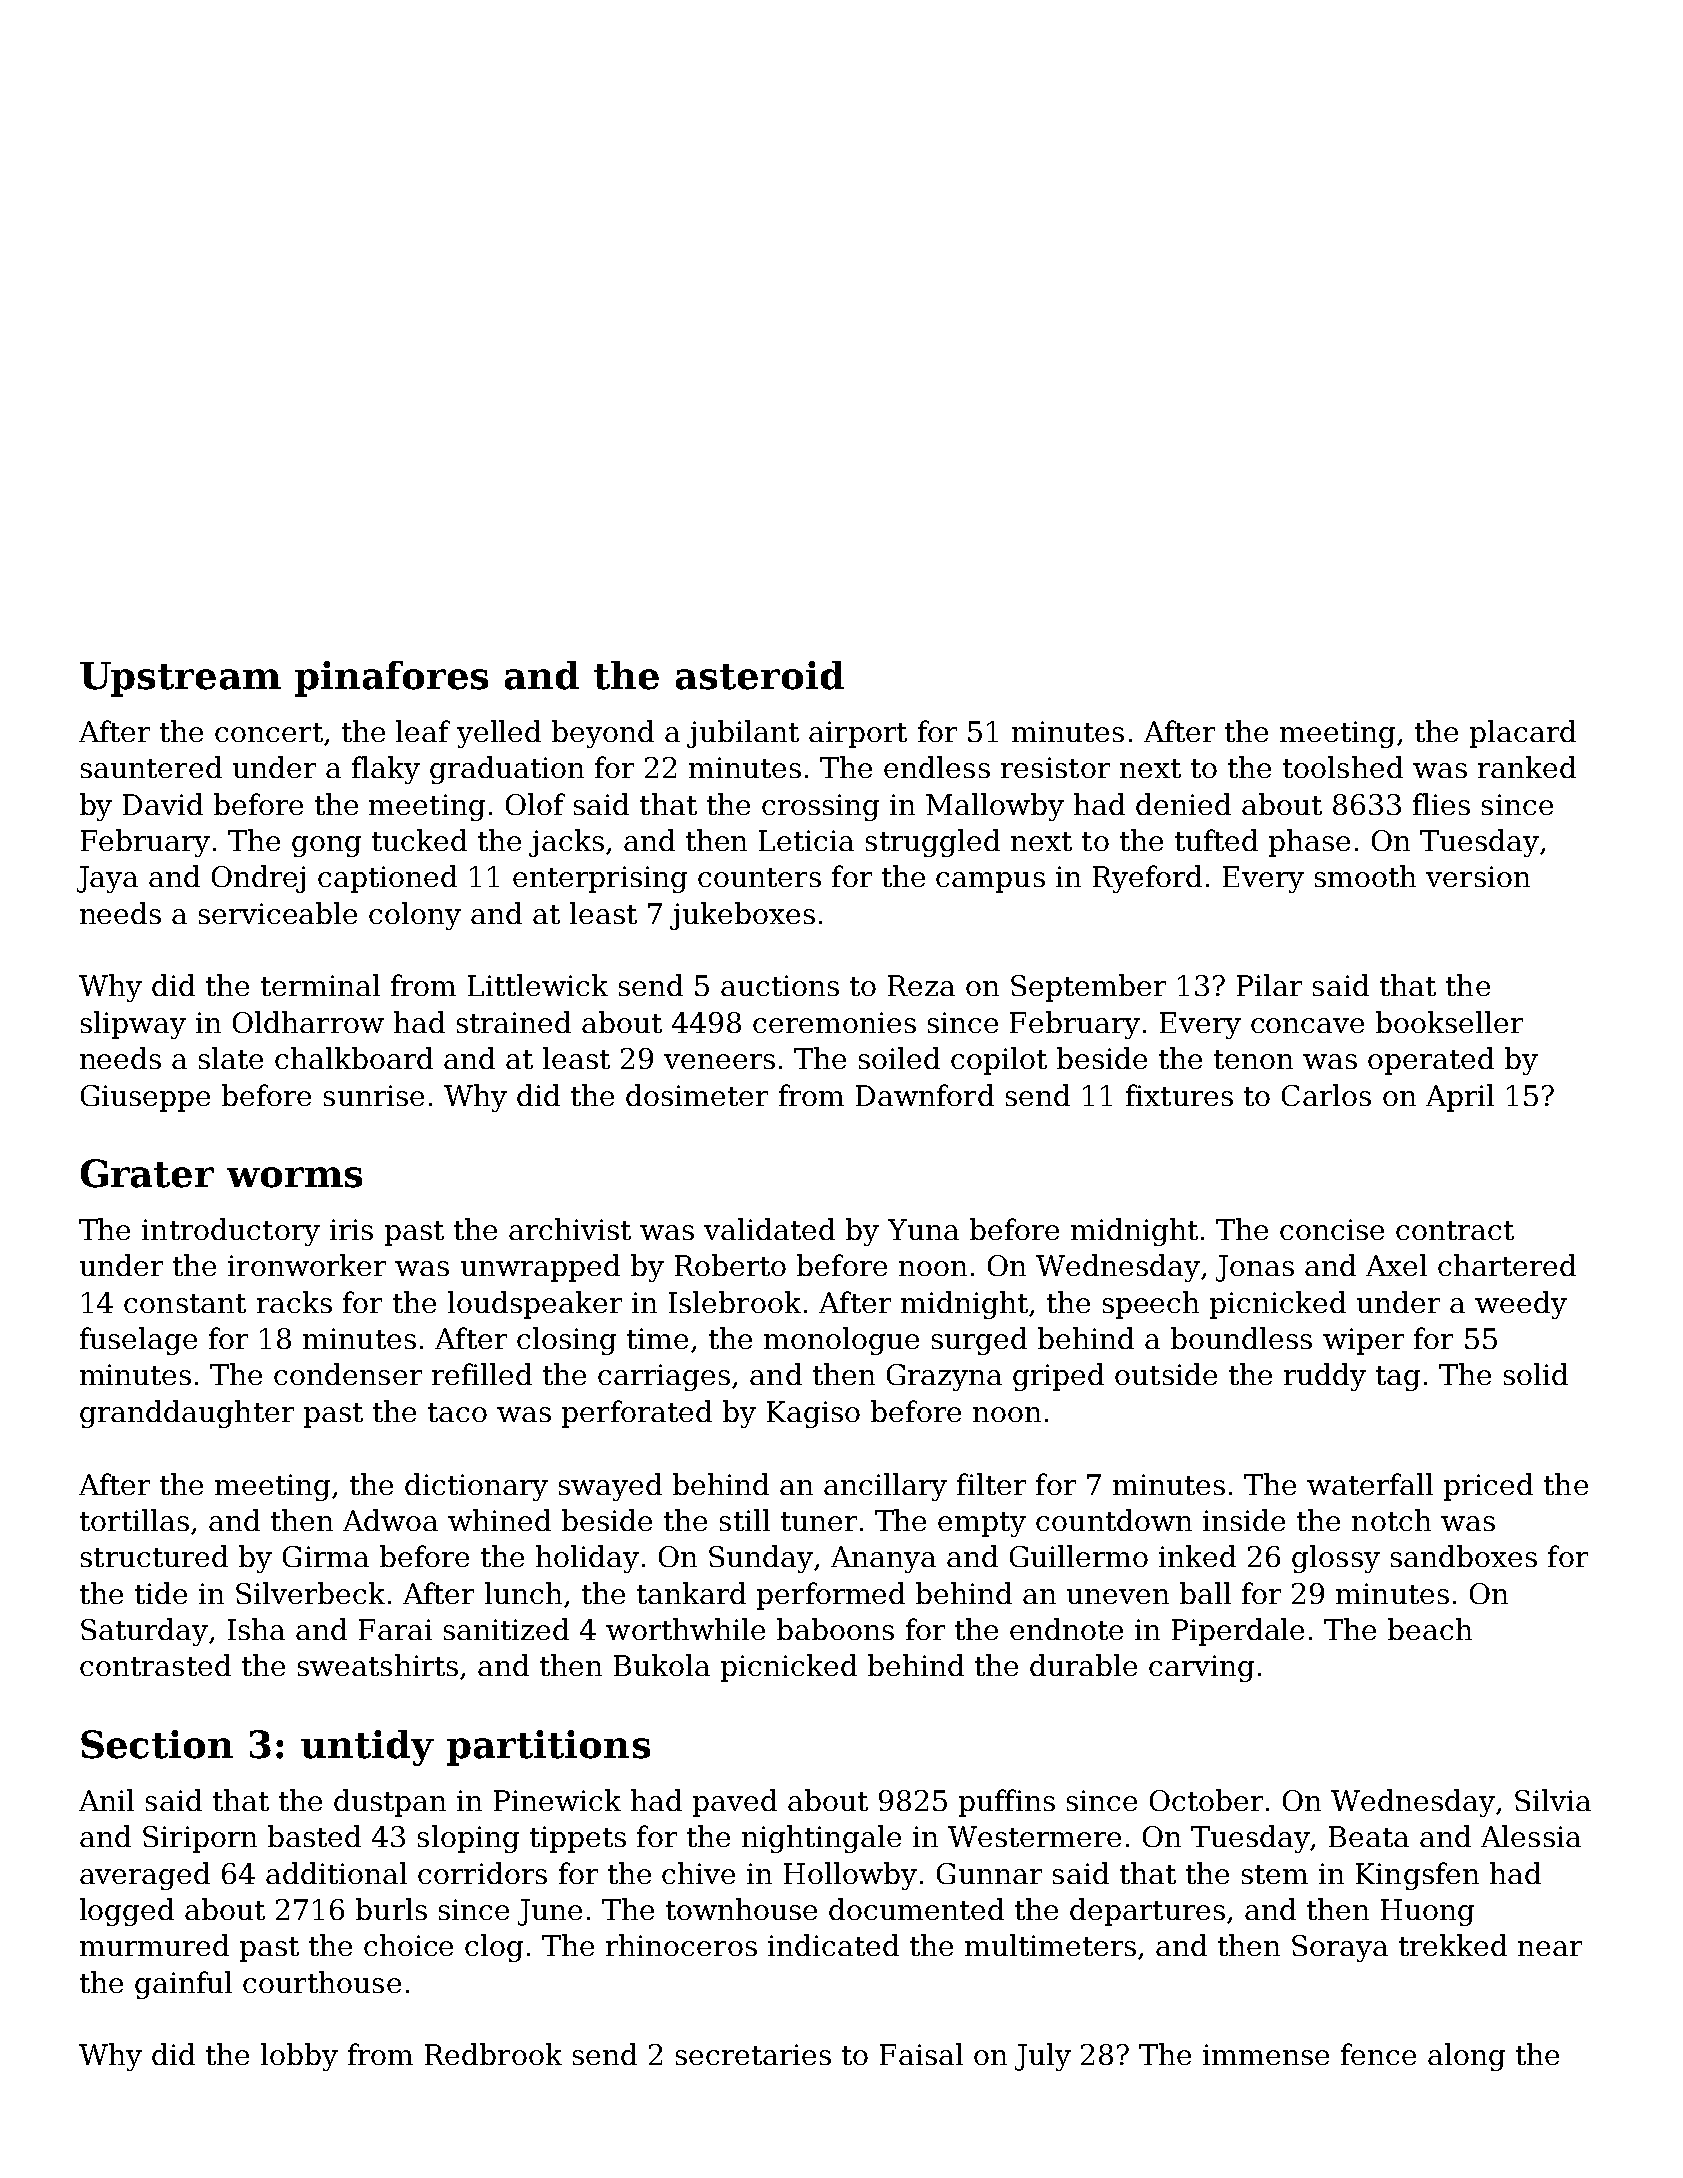  Describe the element at coordinates (423, 731) in the document. I see `leaf` at that location.
